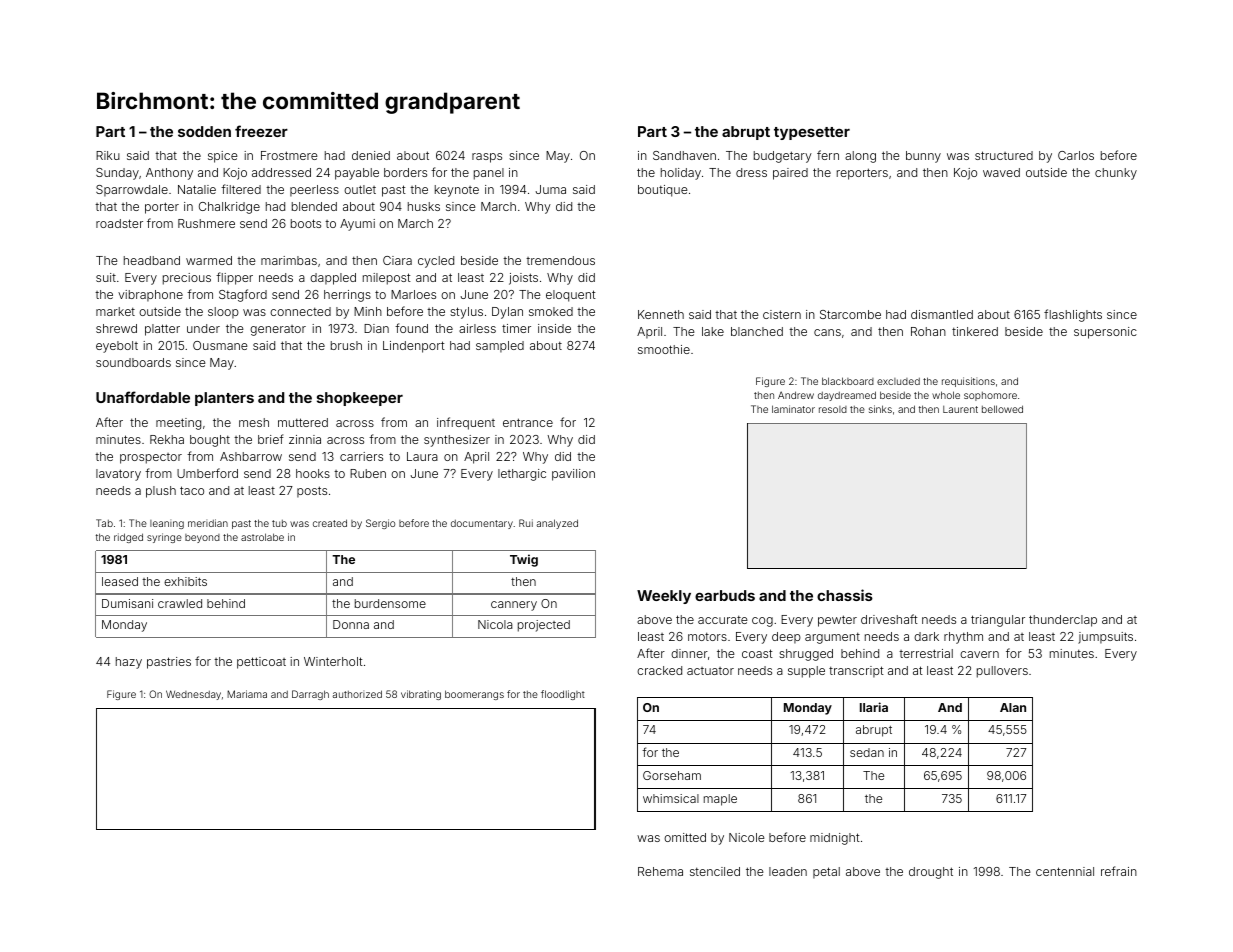 The image size is (1233, 952). I want to click on denied, so click(371, 155).
